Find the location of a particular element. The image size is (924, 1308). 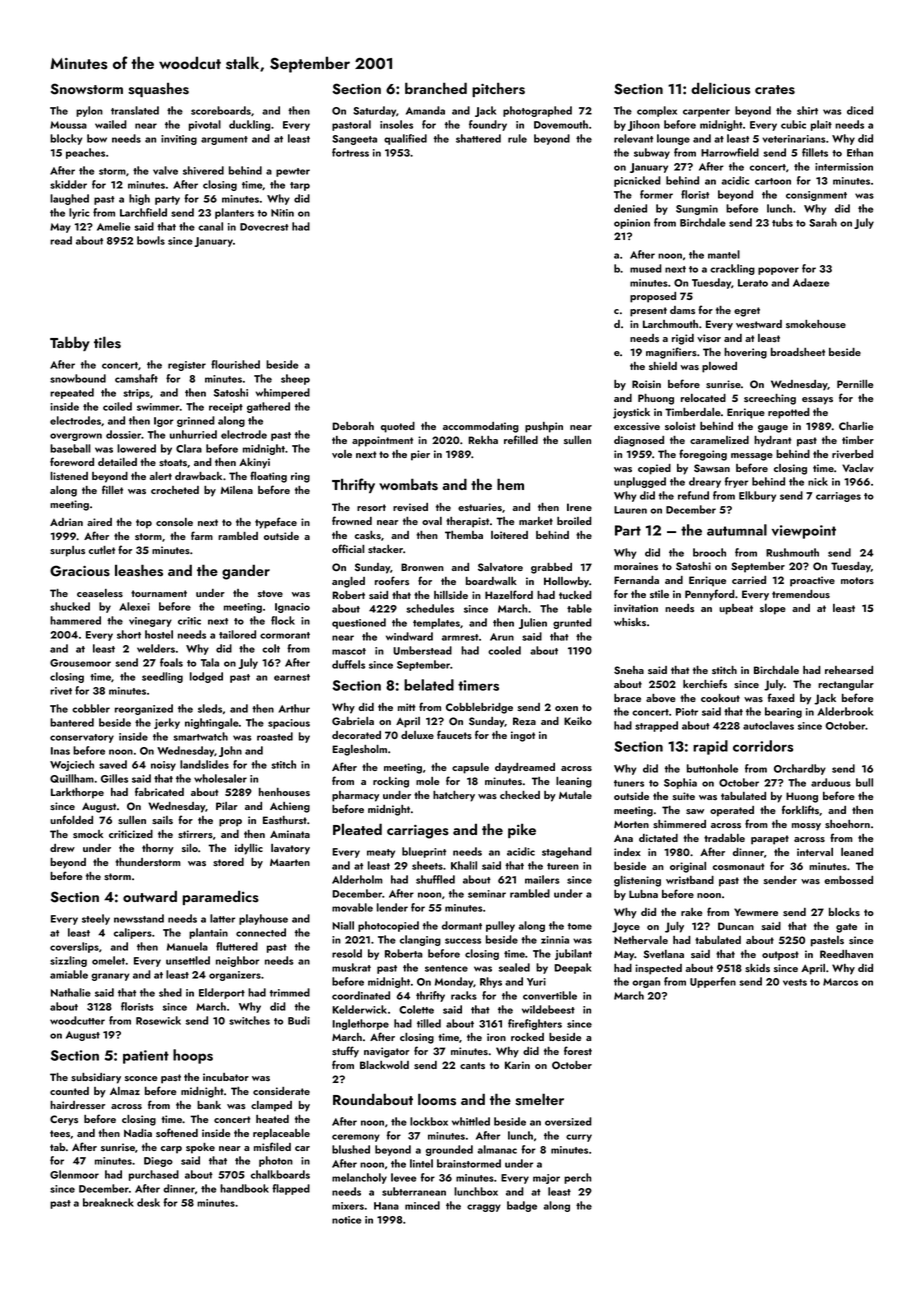

tome is located at coordinates (580, 926).
